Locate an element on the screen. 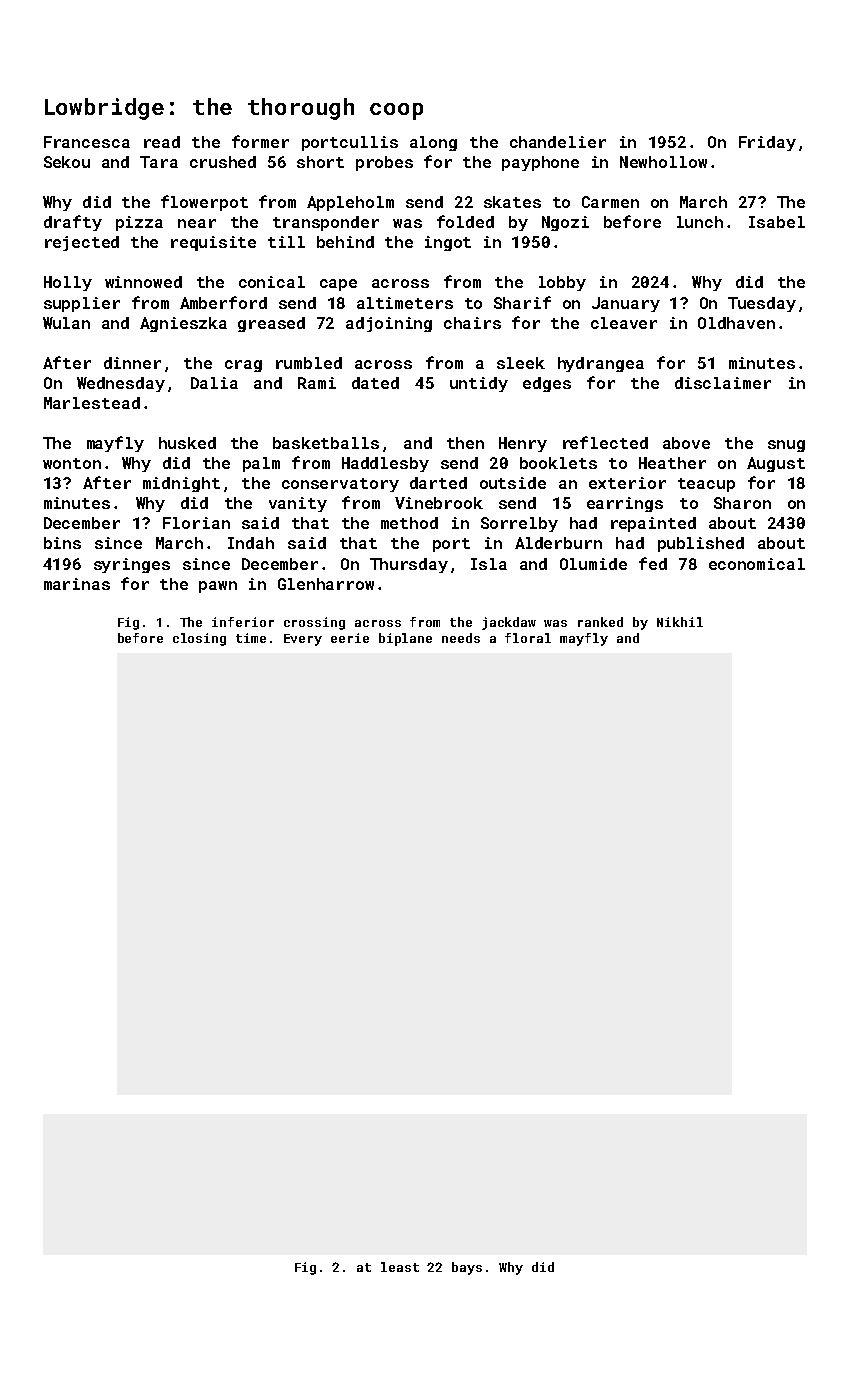 The width and height of the screenshot is (849, 1400). along is located at coordinates (433, 143).
